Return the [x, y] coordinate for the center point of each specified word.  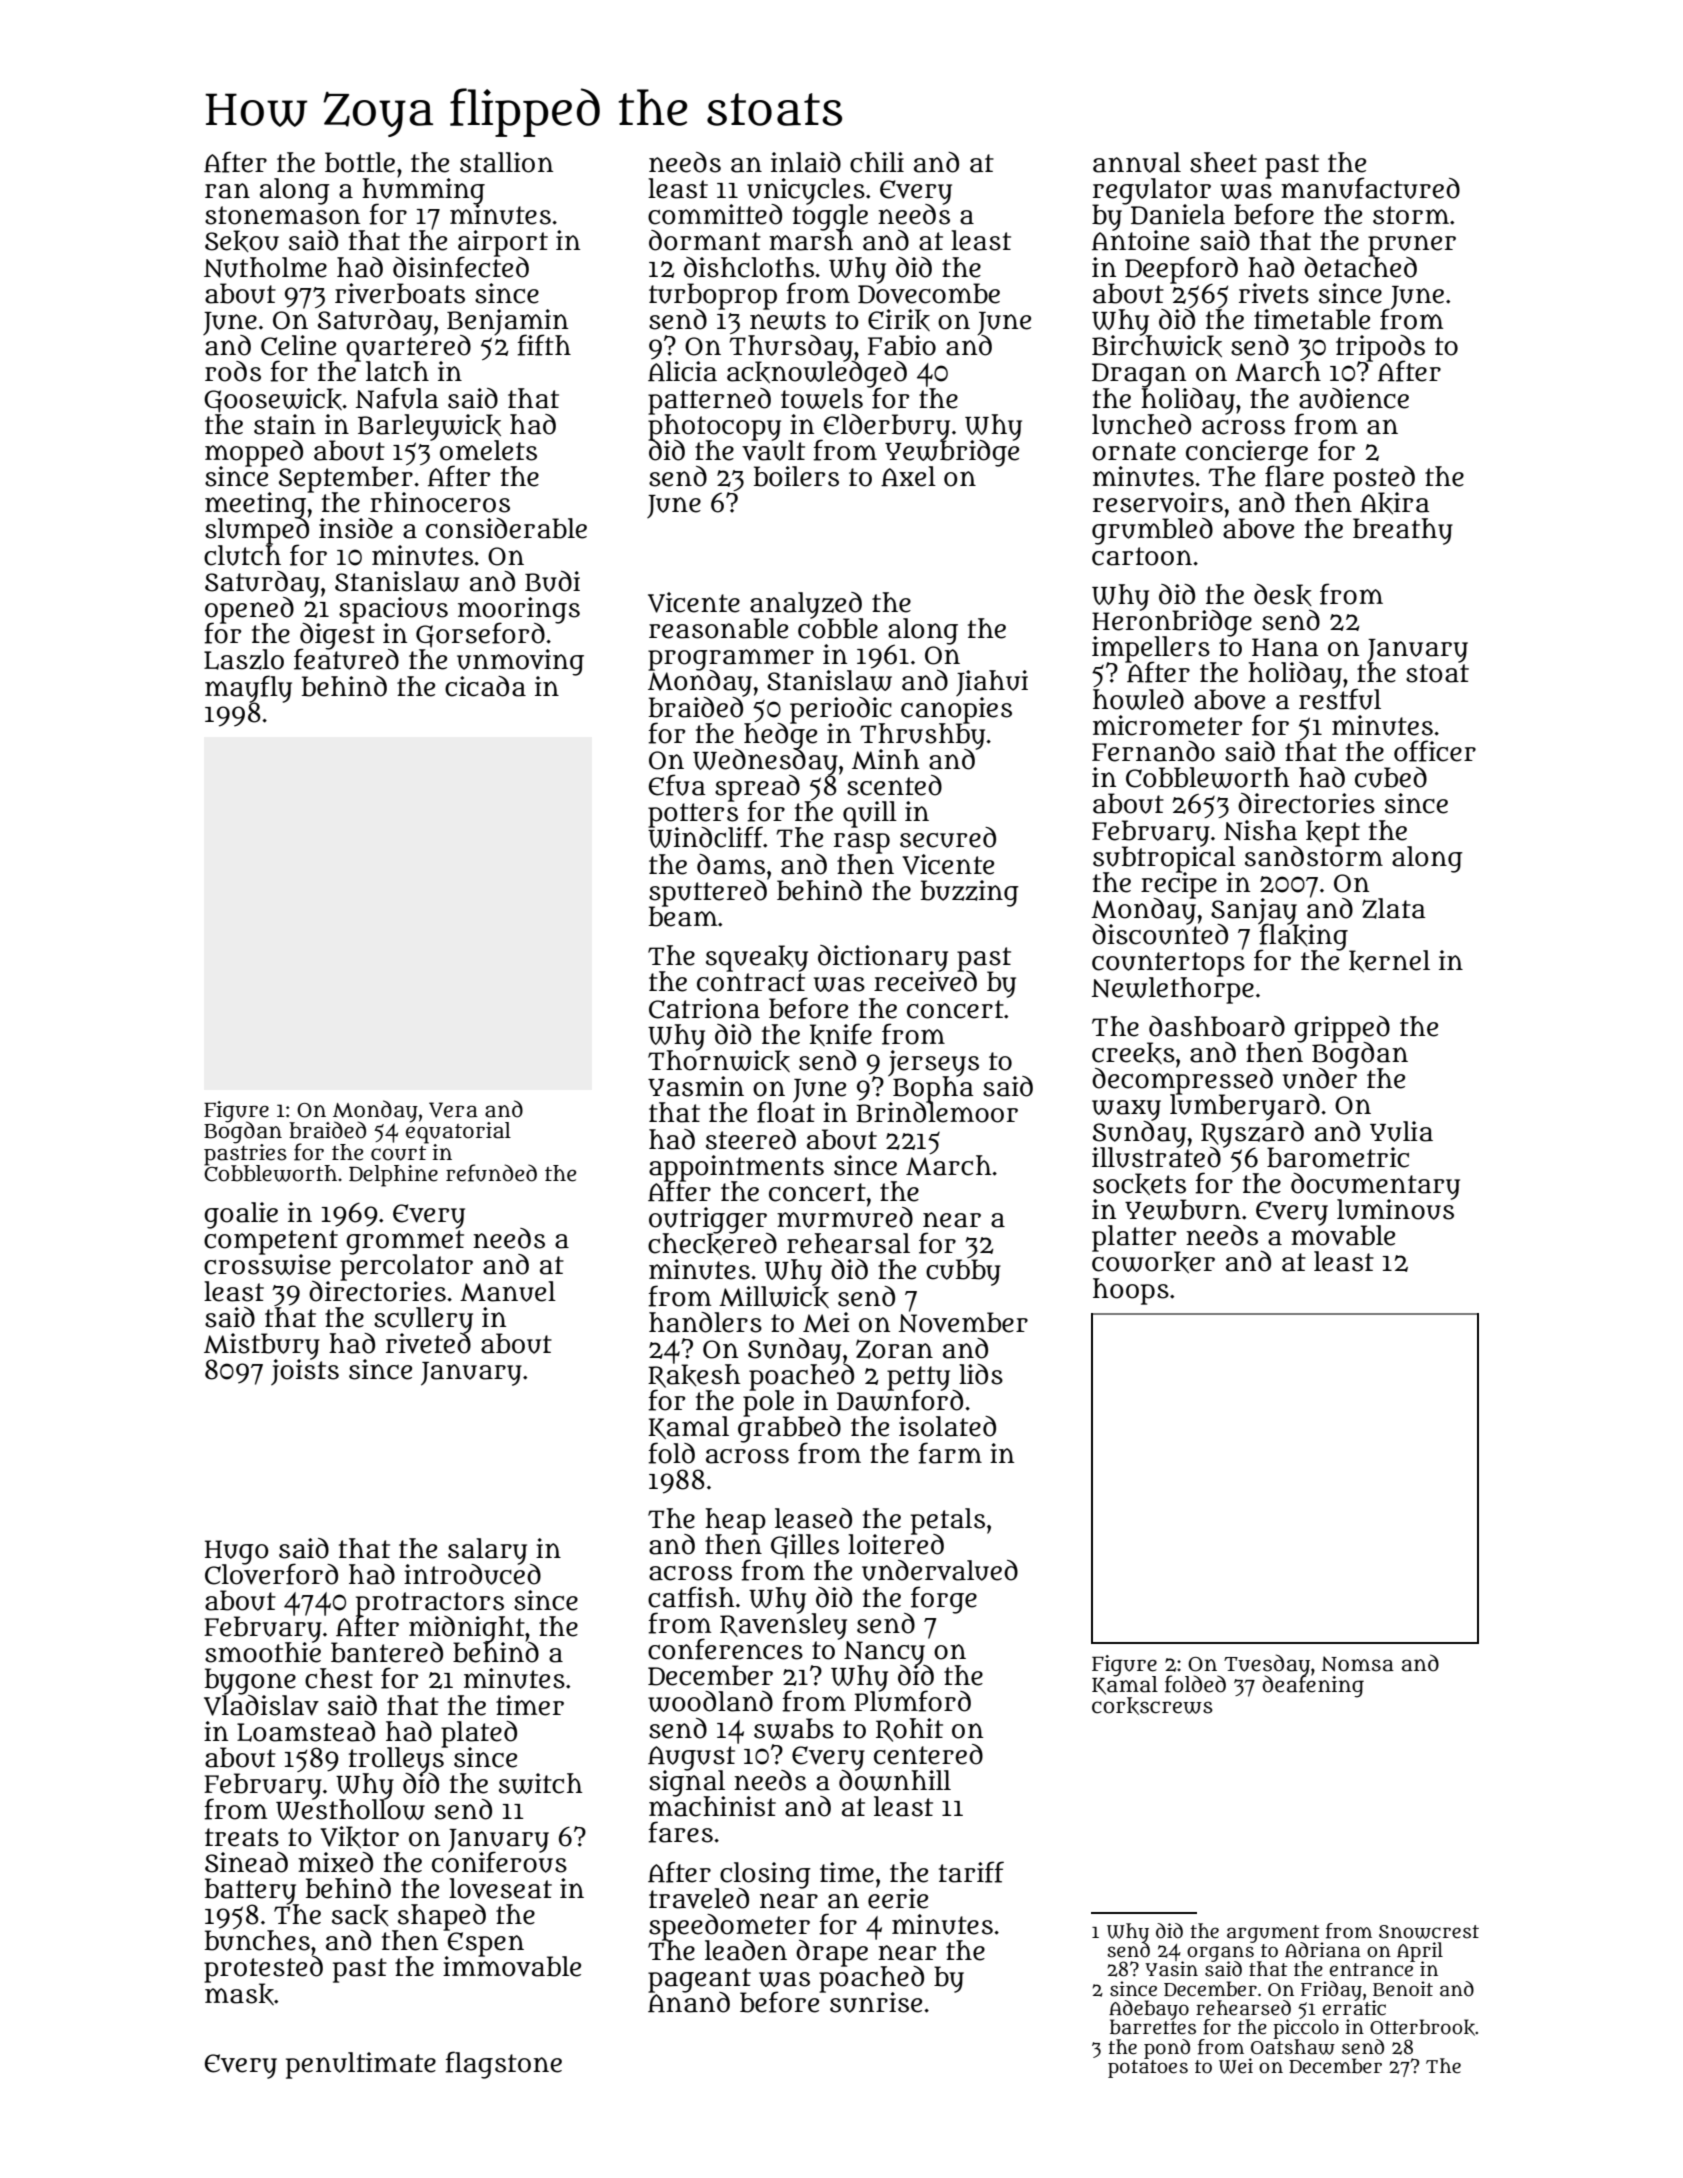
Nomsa [1357, 1664]
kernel [1389, 962]
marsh [811, 241]
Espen [486, 1944]
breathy [1403, 531]
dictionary [883, 958]
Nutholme [265, 267]
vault [773, 450]
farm [950, 1453]
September [346, 479]
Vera [453, 1110]
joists [305, 1372]
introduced [472, 1574]
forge [944, 1599]
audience [1354, 398]
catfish [691, 1597]
